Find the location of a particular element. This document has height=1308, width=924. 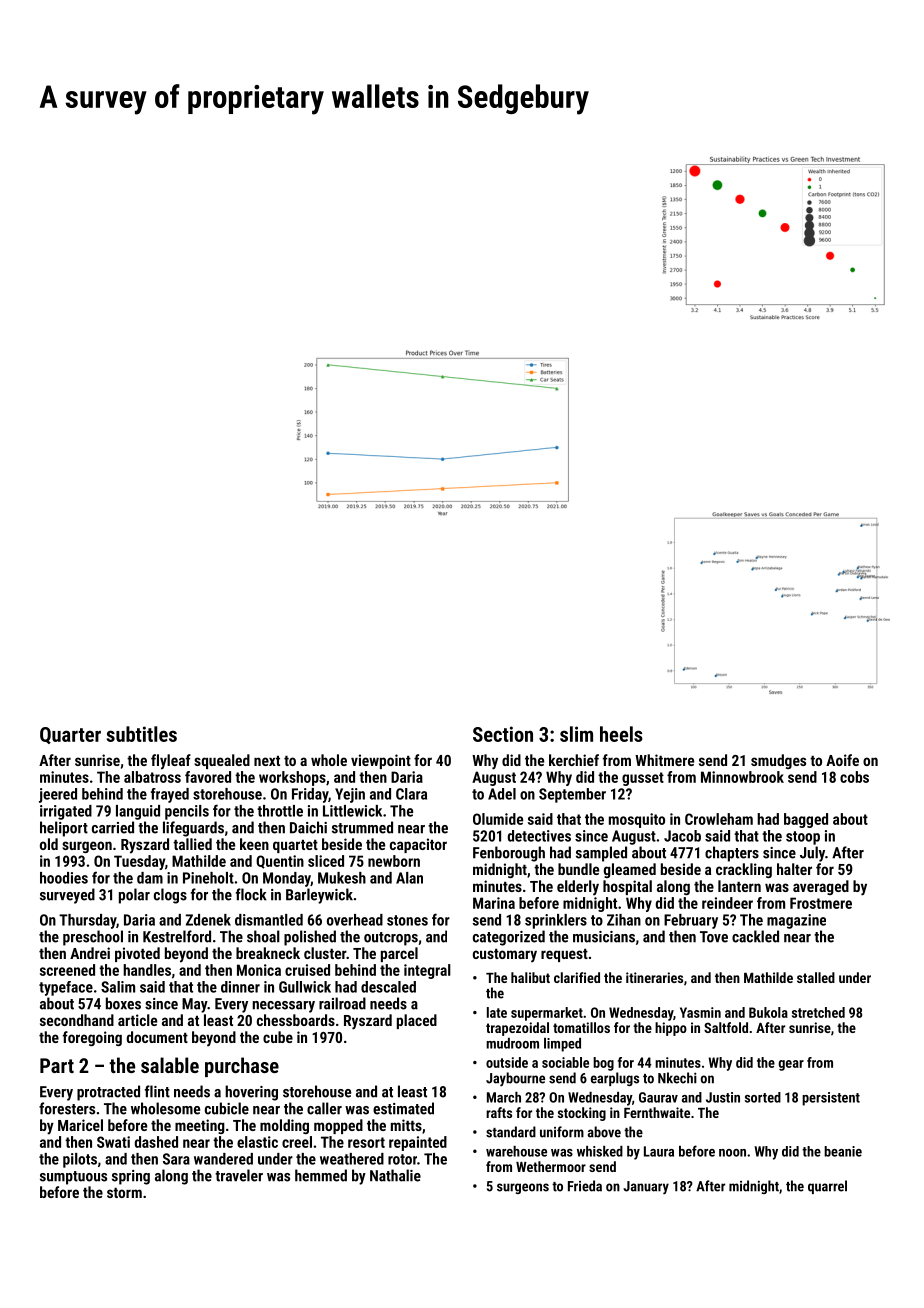

Section is located at coordinates (503, 734).
